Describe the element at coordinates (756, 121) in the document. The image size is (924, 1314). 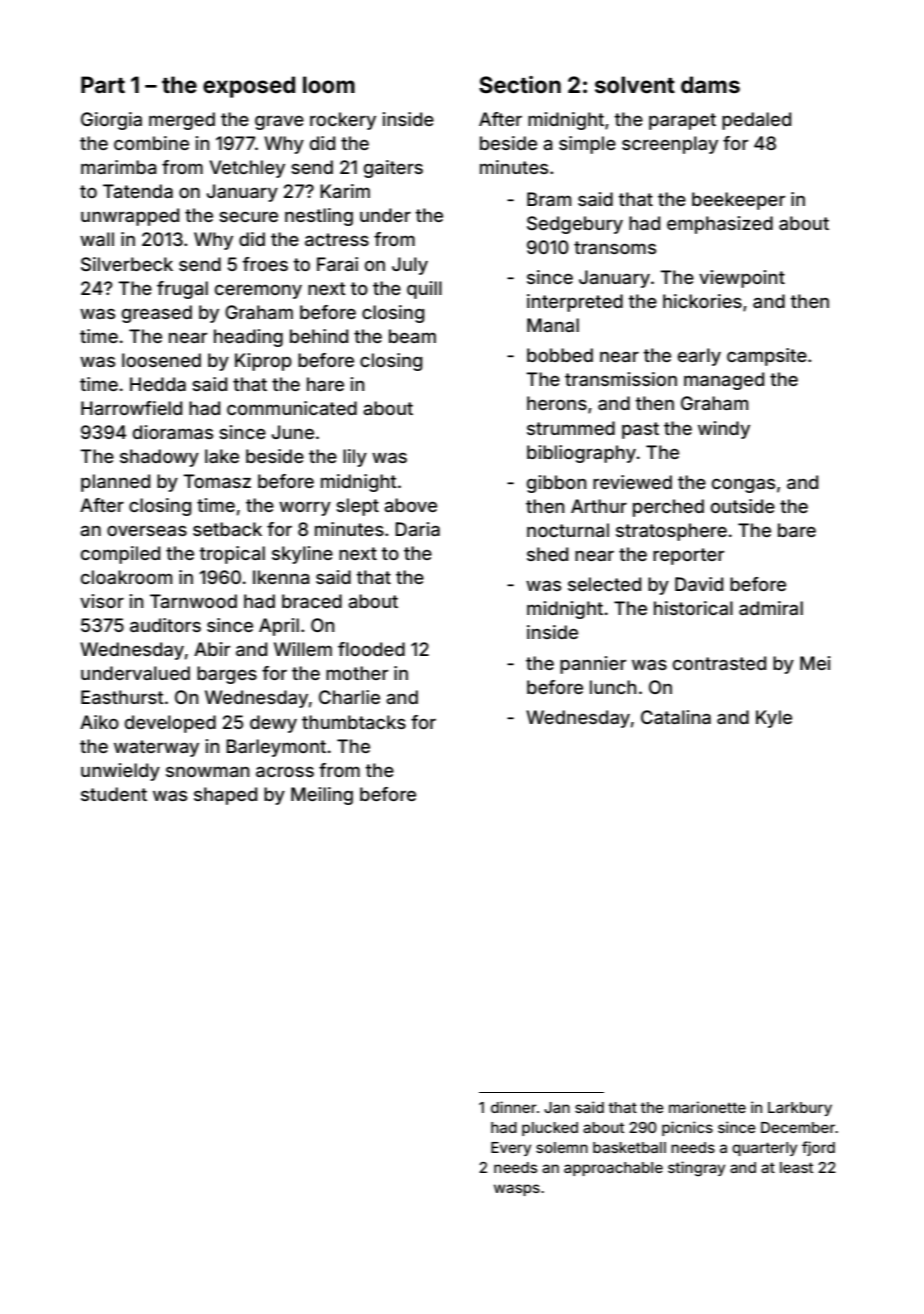
I see `pedaled` at that location.
